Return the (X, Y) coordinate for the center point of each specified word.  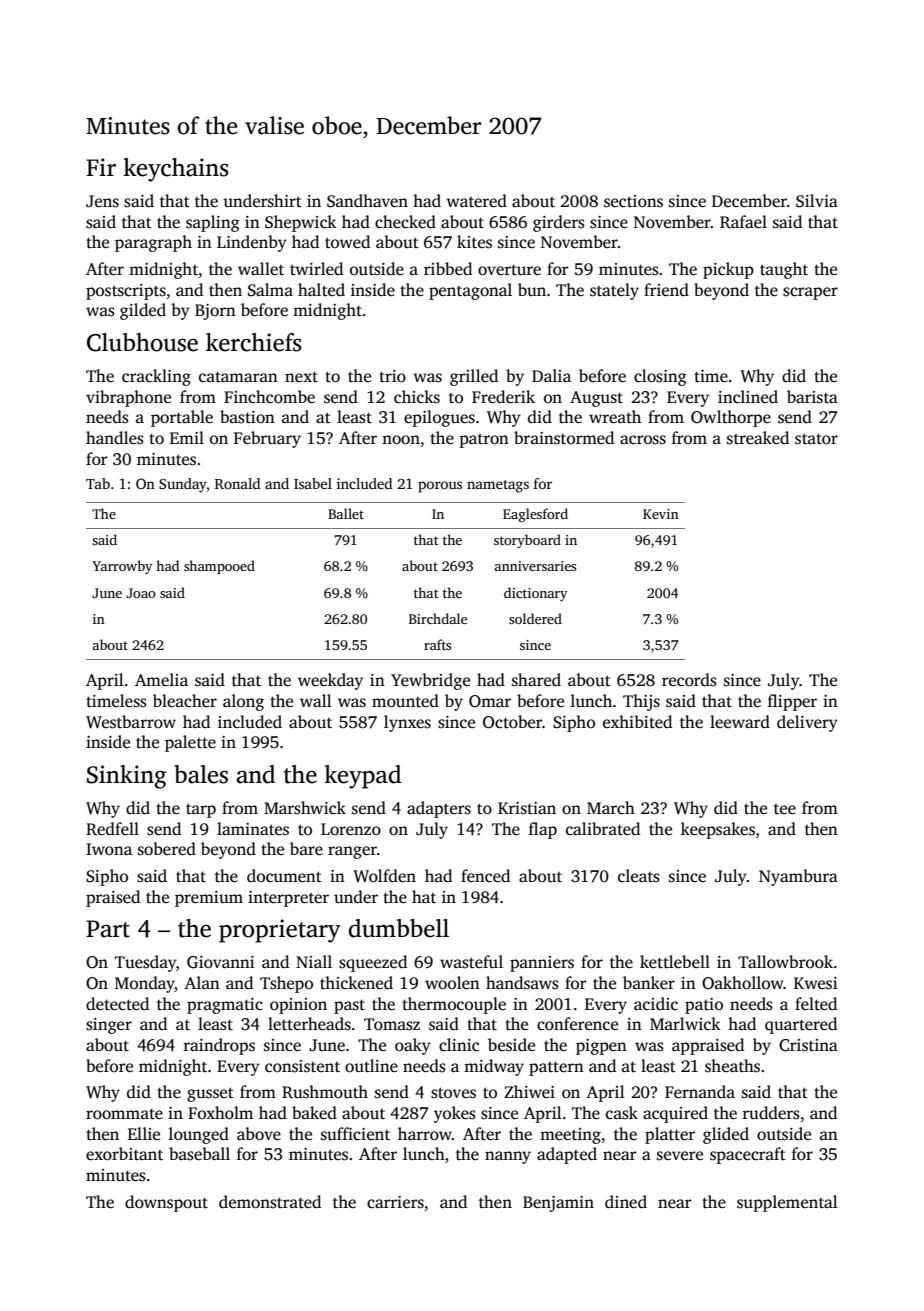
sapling (213, 223)
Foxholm (220, 1113)
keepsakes (718, 830)
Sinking (127, 777)
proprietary (280, 931)
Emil (187, 437)
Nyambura (798, 877)
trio (392, 376)
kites (474, 242)
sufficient (355, 1134)
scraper (810, 293)
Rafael (743, 222)
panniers (542, 964)
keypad (362, 777)
